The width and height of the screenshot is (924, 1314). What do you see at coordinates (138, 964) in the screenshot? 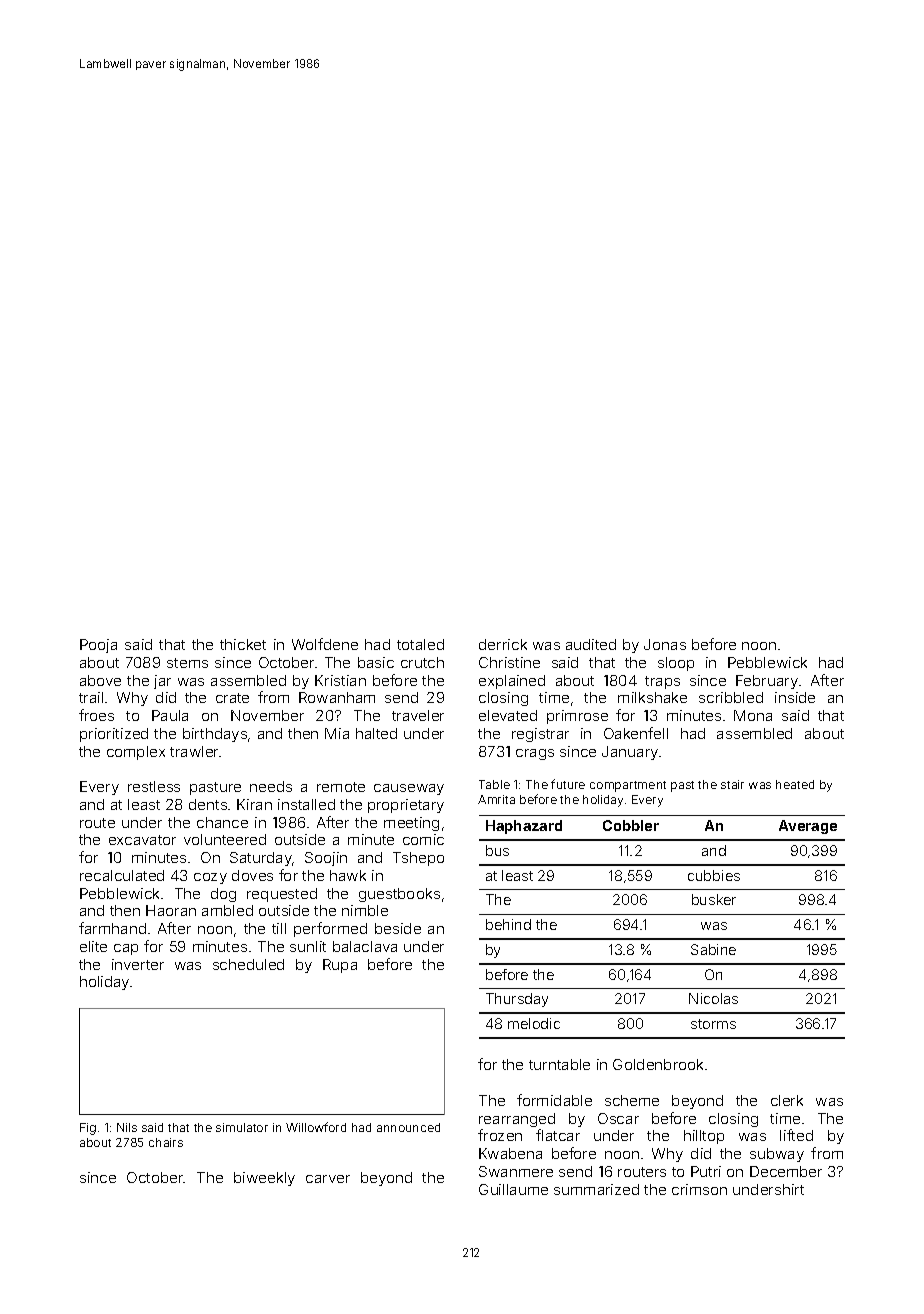
I see `inverter` at bounding box center [138, 964].
